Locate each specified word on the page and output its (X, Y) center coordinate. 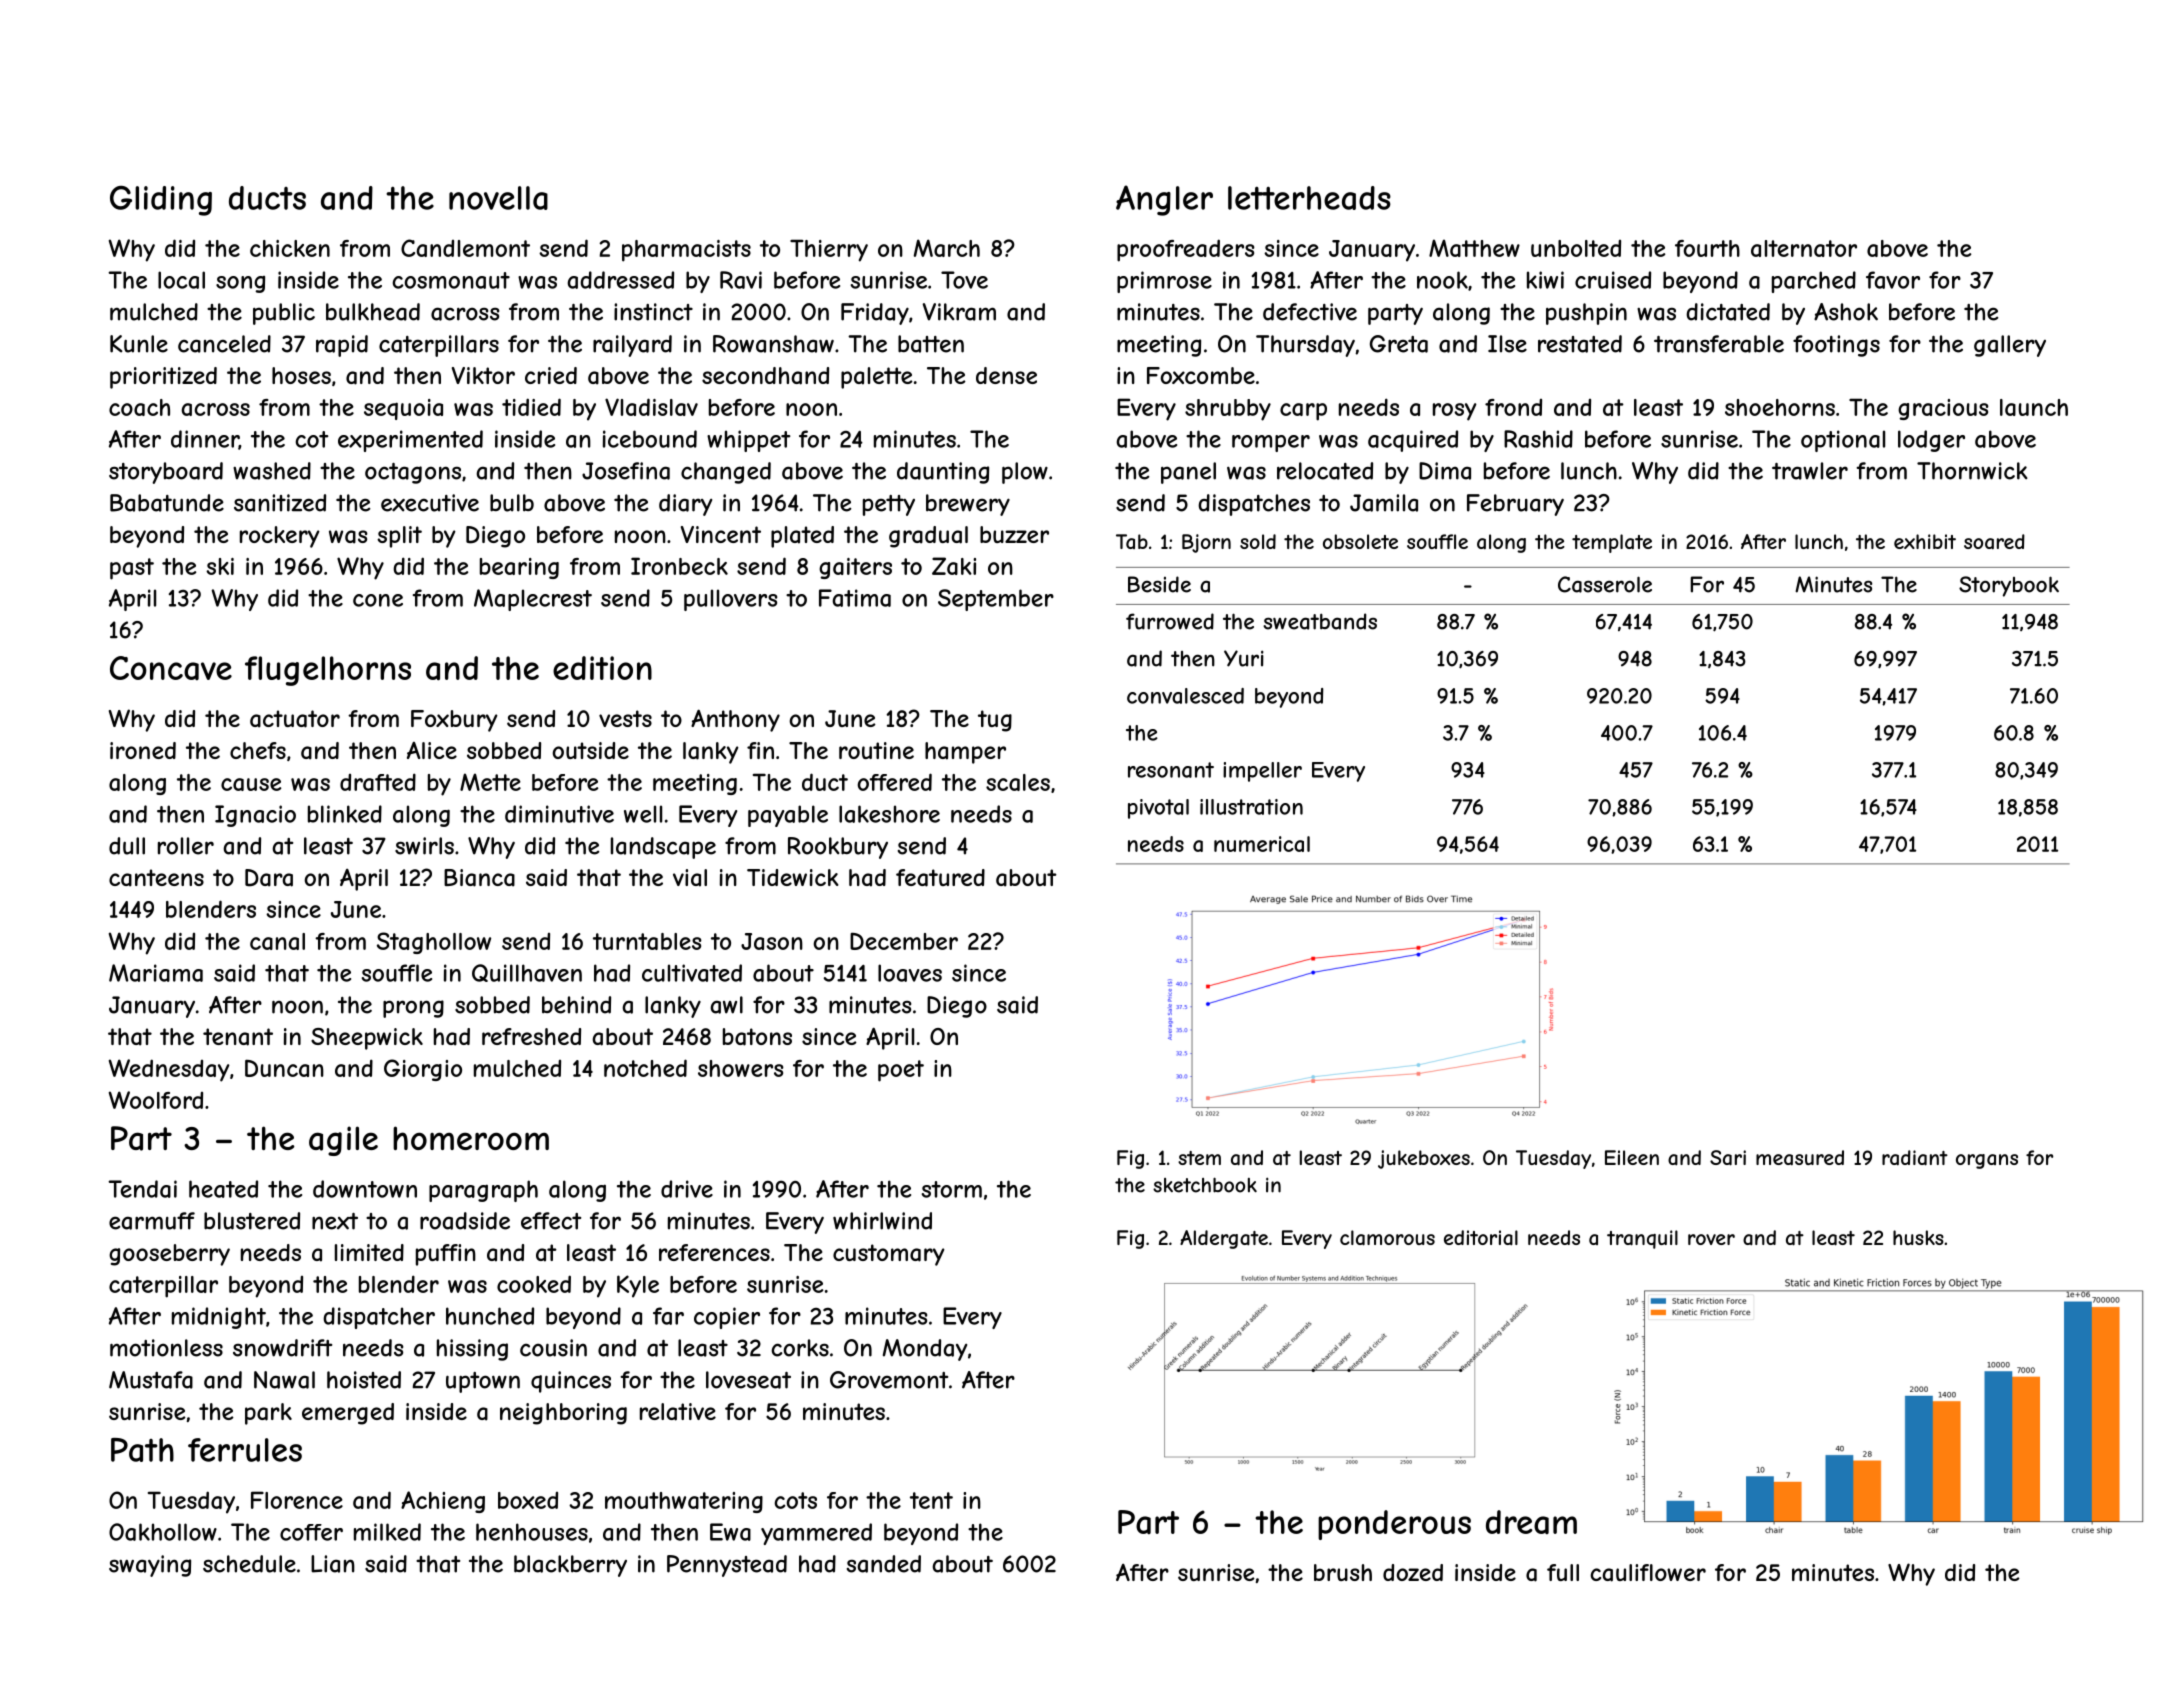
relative (678, 1412)
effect (551, 1221)
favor (1893, 280)
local (181, 280)
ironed (143, 750)
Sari (1728, 1158)
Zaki (954, 566)
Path (142, 1450)
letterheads (1309, 198)
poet (901, 1071)
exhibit (1925, 541)
